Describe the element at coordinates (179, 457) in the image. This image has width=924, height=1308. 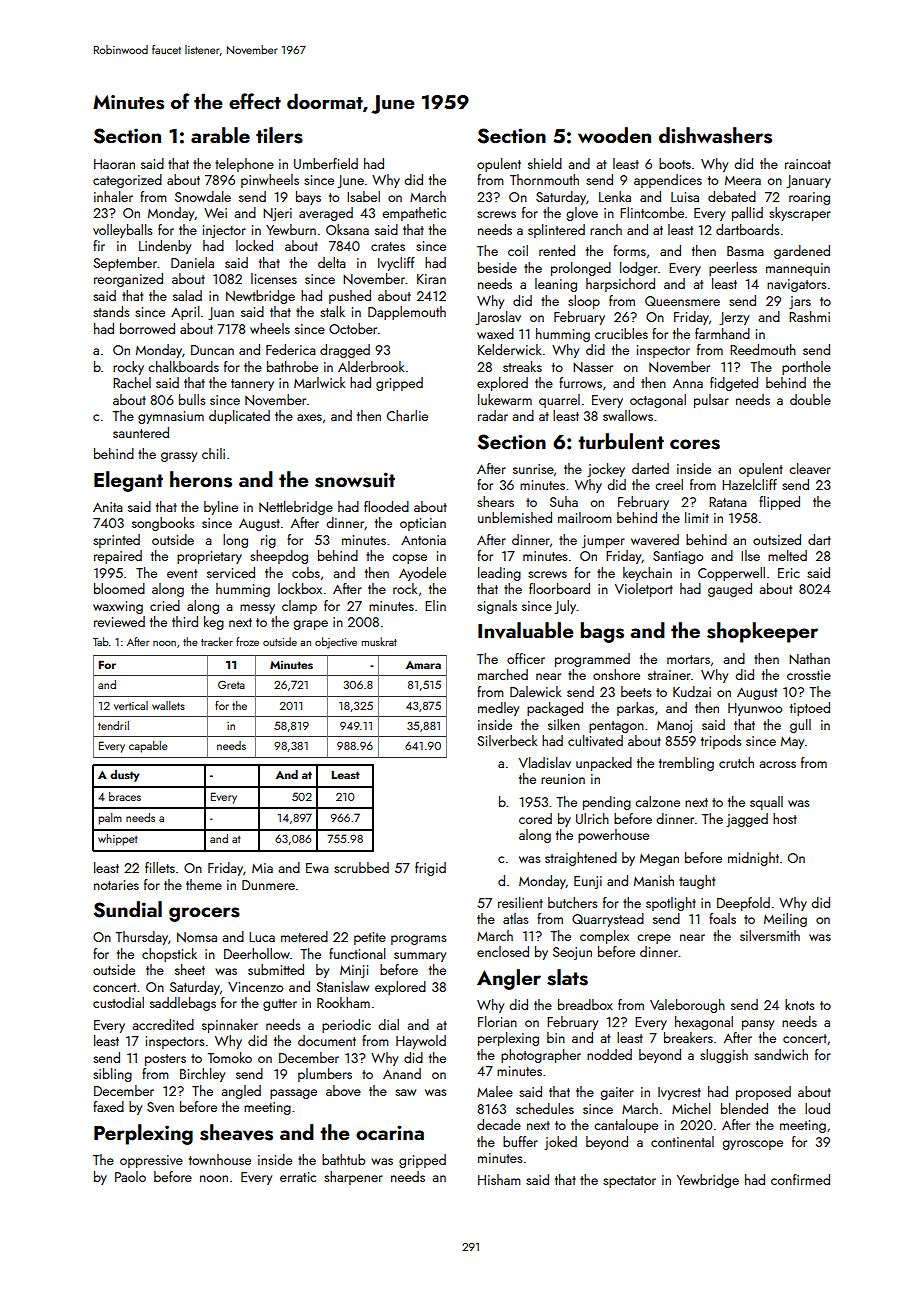
I see `grassy` at that location.
